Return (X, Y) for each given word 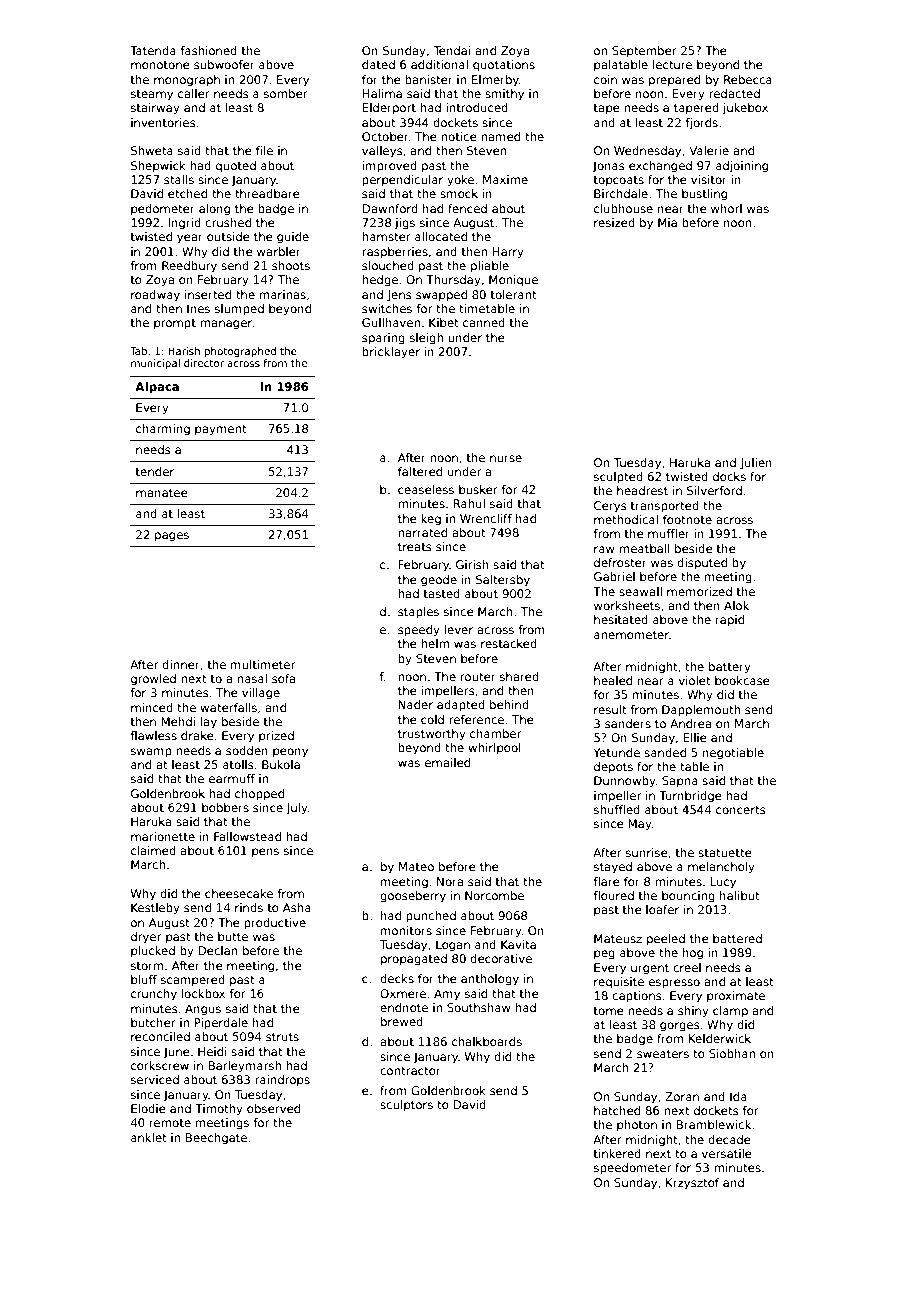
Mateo (416, 866)
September (644, 52)
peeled (666, 940)
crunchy (154, 995)
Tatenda (153, 50)
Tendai (452, 50)
